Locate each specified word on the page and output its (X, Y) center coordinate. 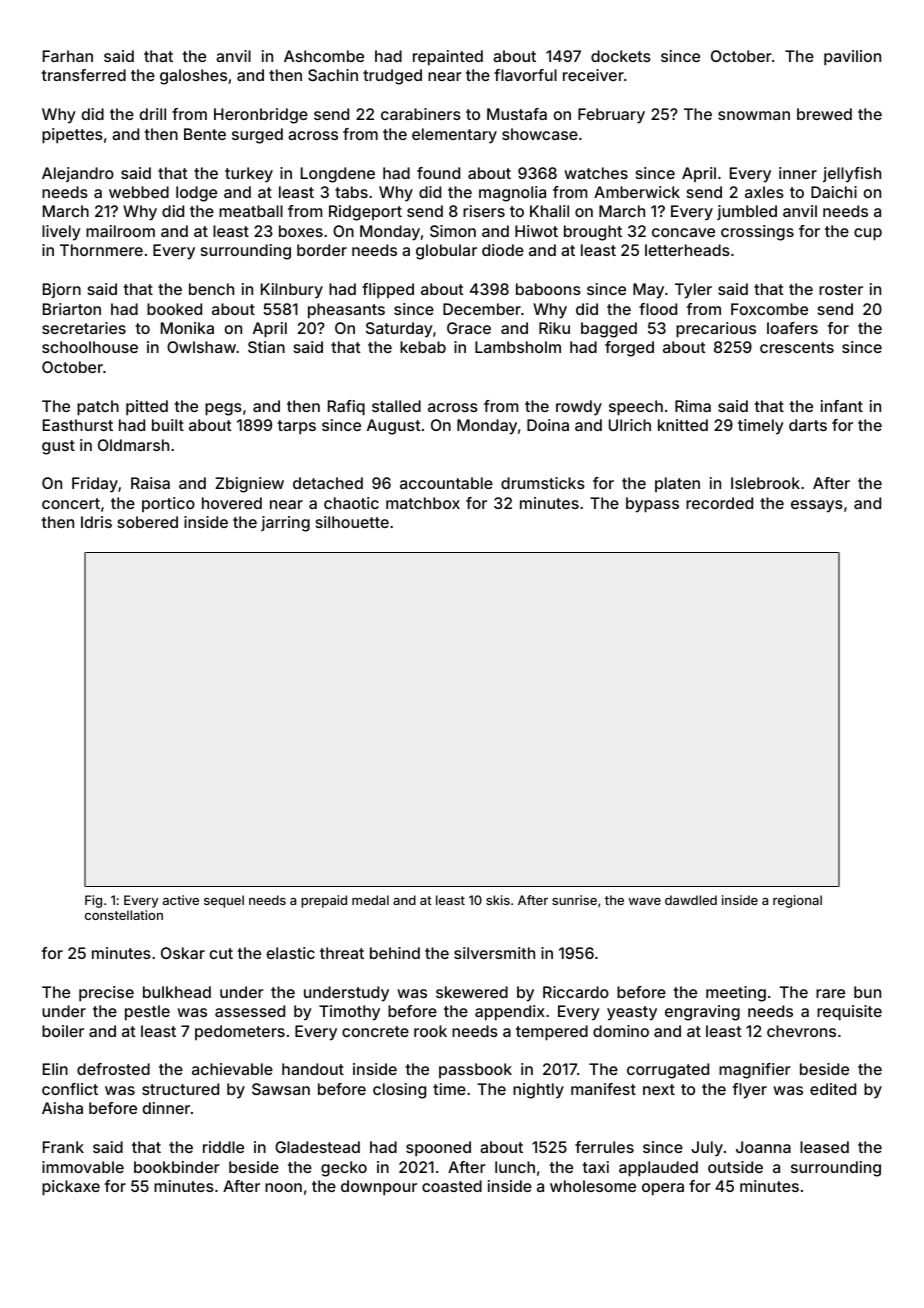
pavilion (852, 58)
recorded (719, 503)
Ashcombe (324, 56)
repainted (448, 58)
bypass (652, 505)
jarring (285, 524)
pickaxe (71, 1188)
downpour (379, 1188)
